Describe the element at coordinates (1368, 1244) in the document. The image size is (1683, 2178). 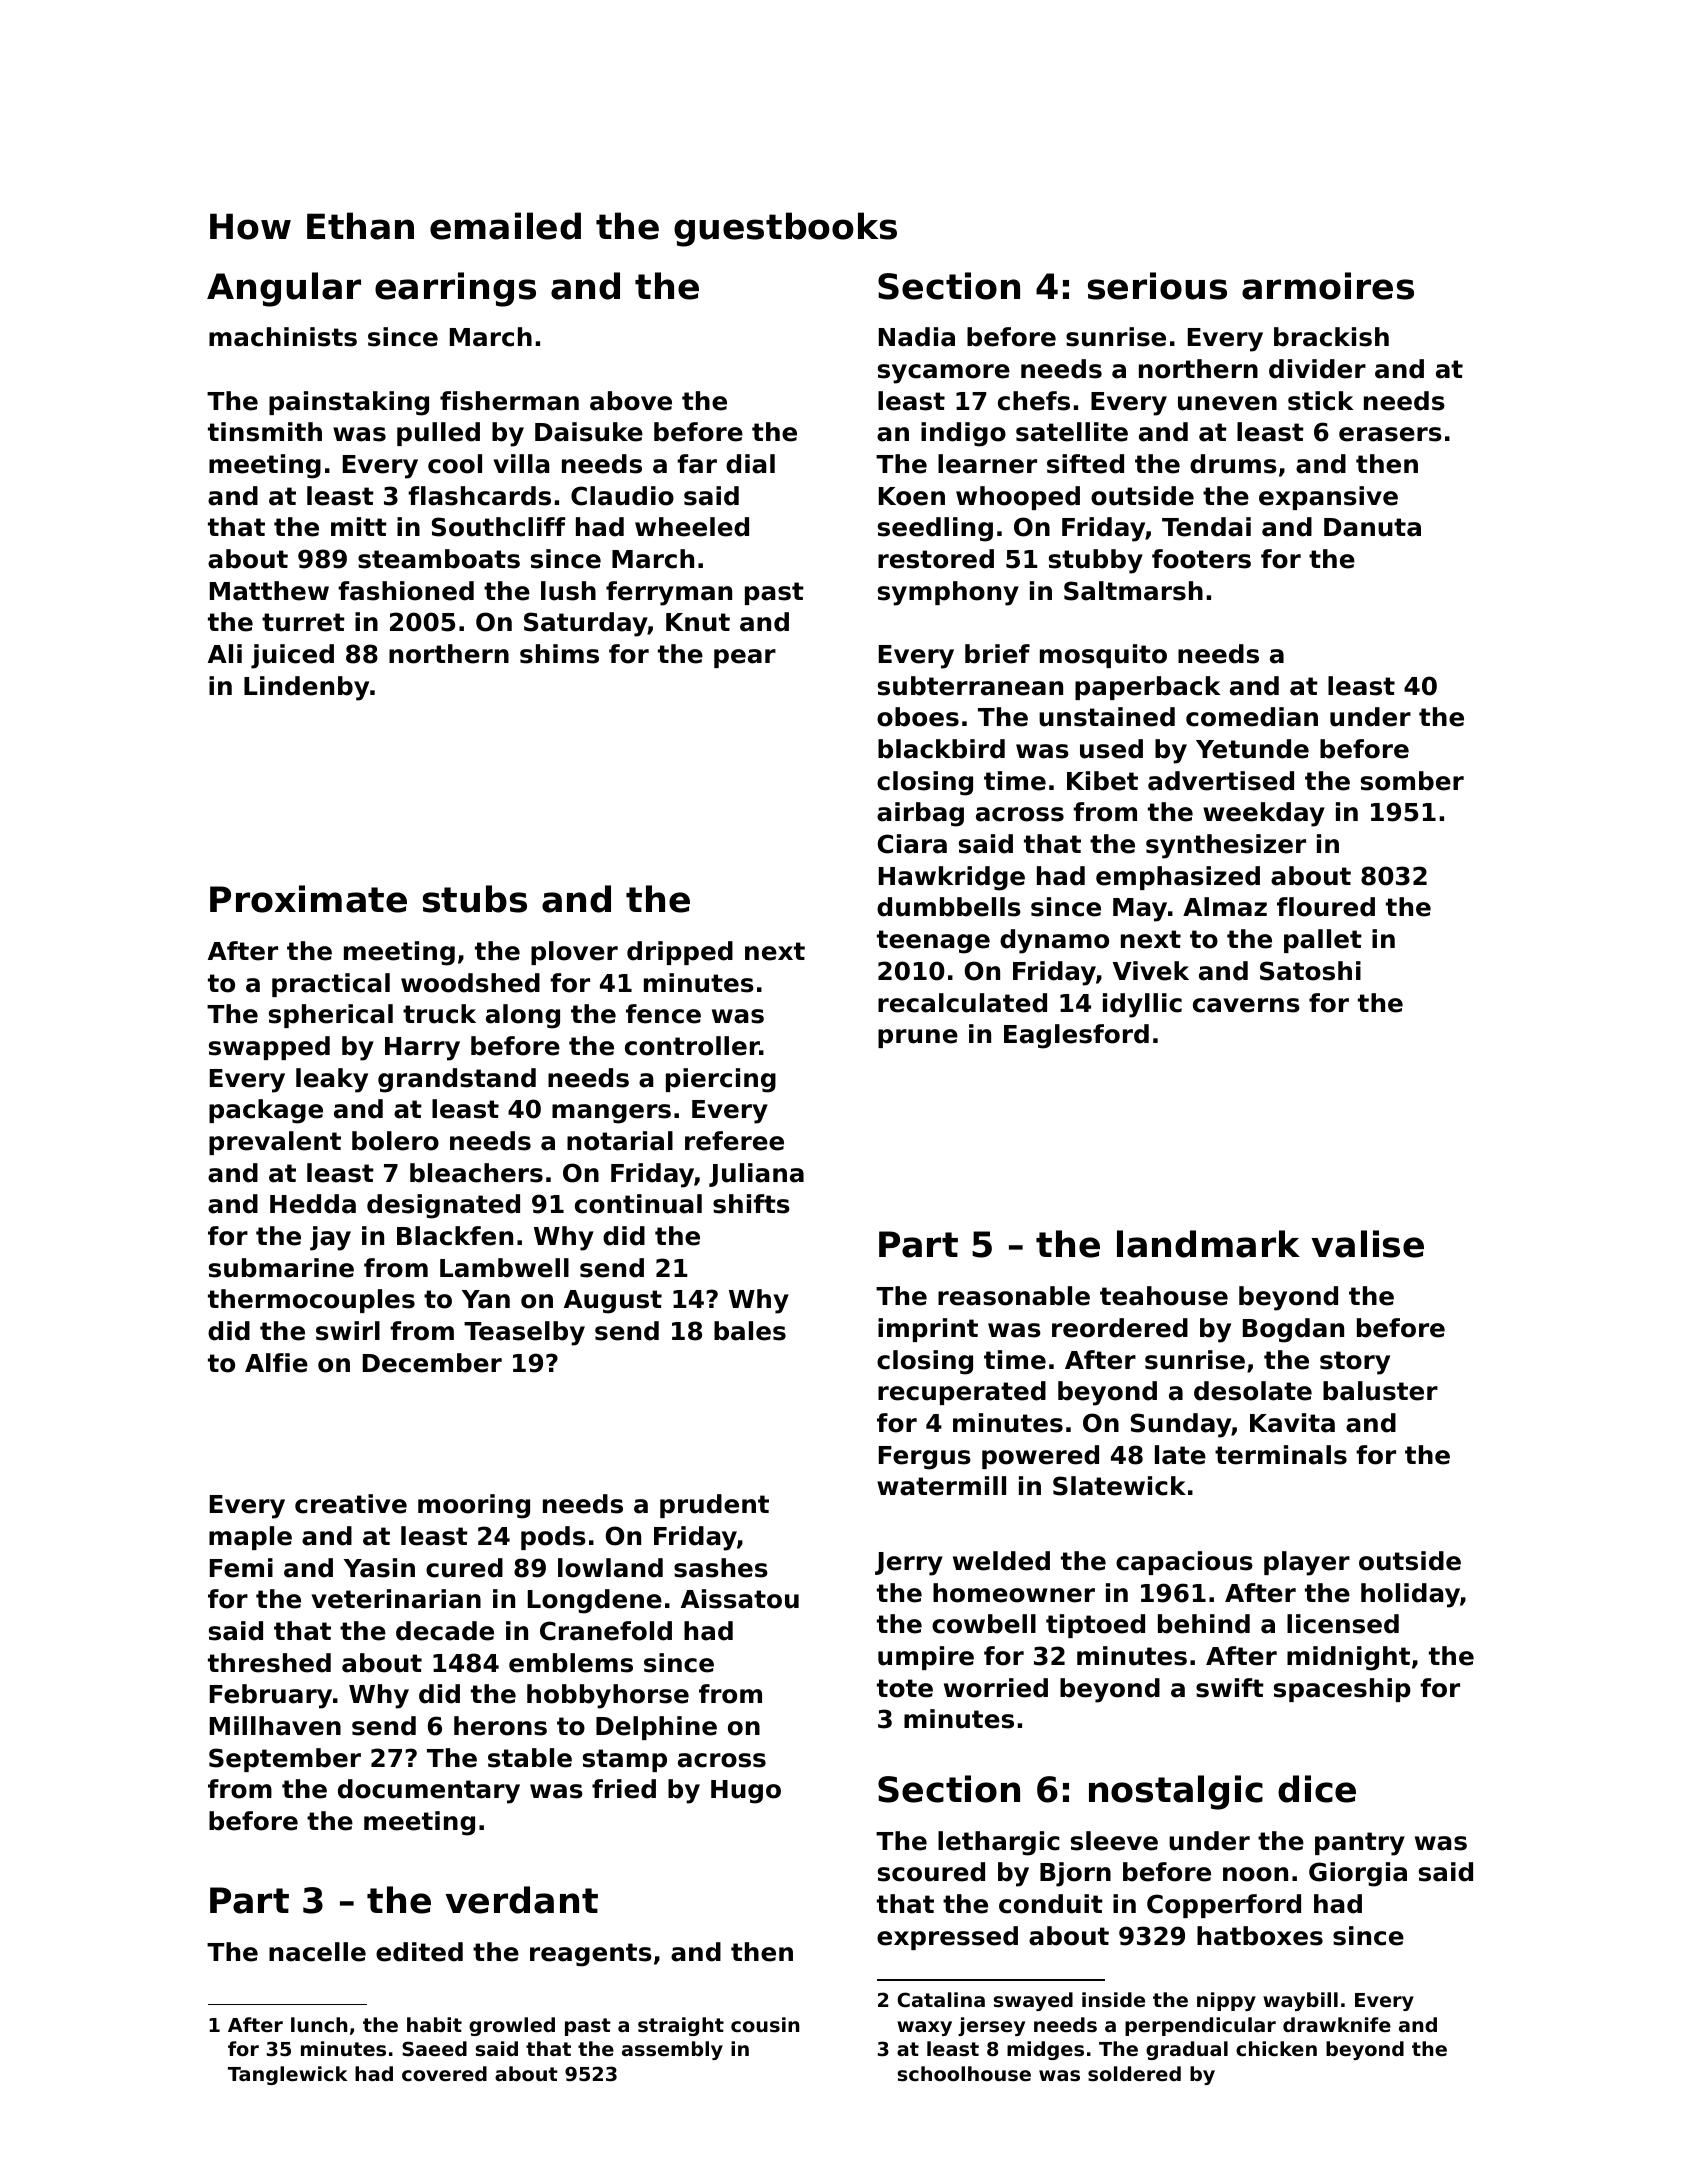
I see `valise` at that location.
